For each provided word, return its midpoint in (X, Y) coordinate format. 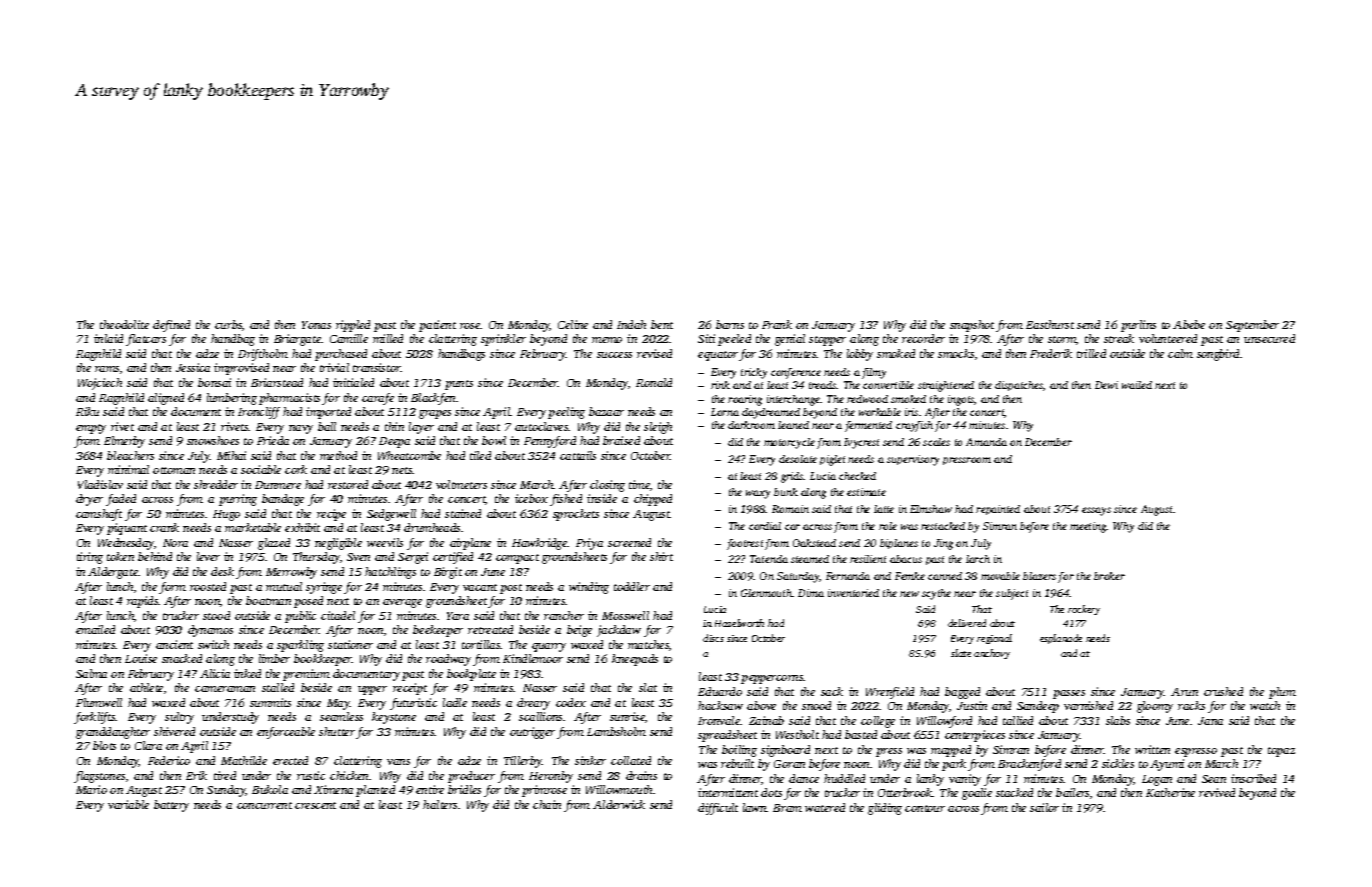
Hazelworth (739, 623)
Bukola (270, 789)
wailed (1137, 385)
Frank (777, 324)
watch (1265, 705)
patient (437, 326)
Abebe (1189, 324)
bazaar (606, 411)
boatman (268, 600)
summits (270, 702)
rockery (1084, 610)
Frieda (273, 440)
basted (861, 734)
